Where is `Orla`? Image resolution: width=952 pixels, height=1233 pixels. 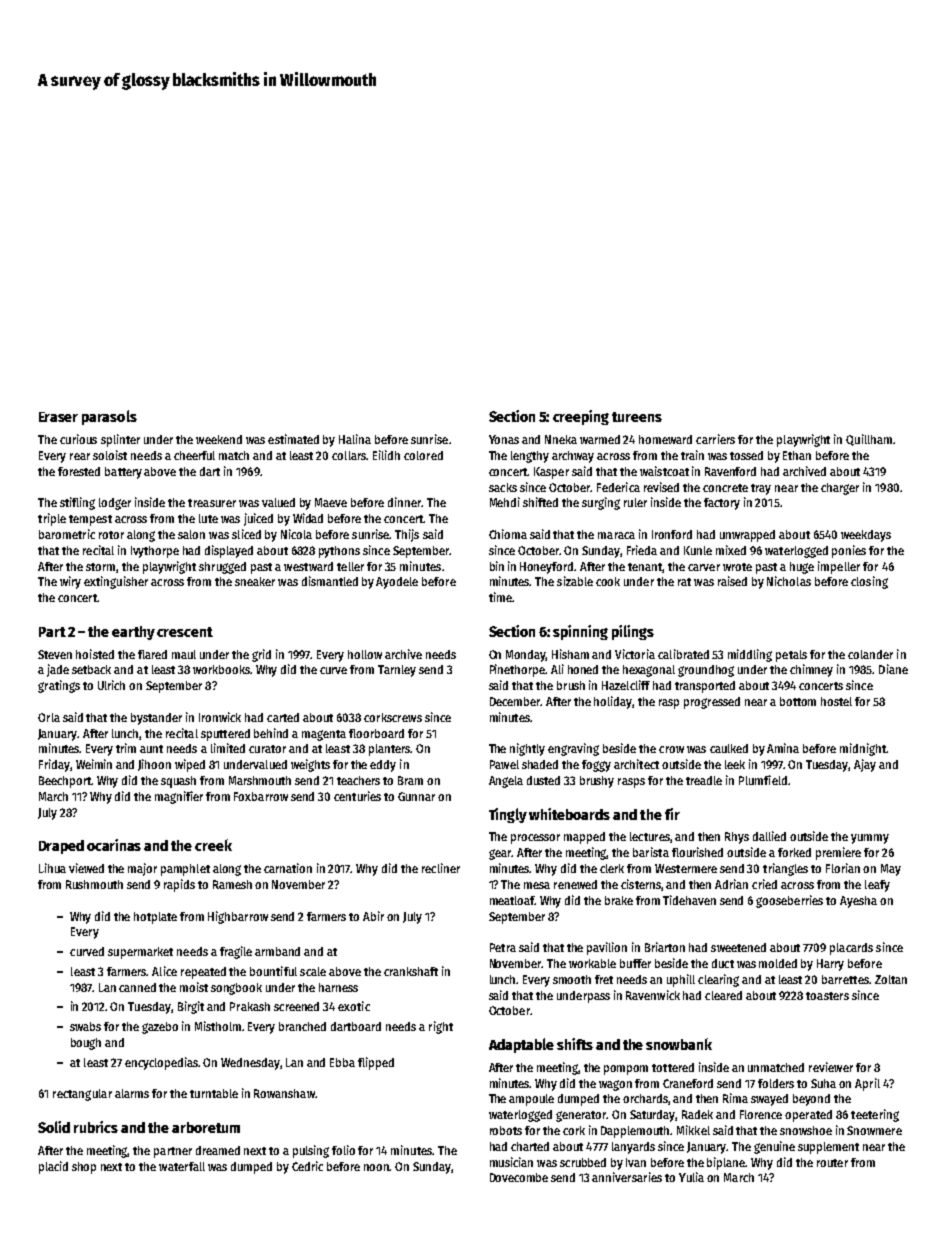 Orla is located at coordinates (49, 717).
